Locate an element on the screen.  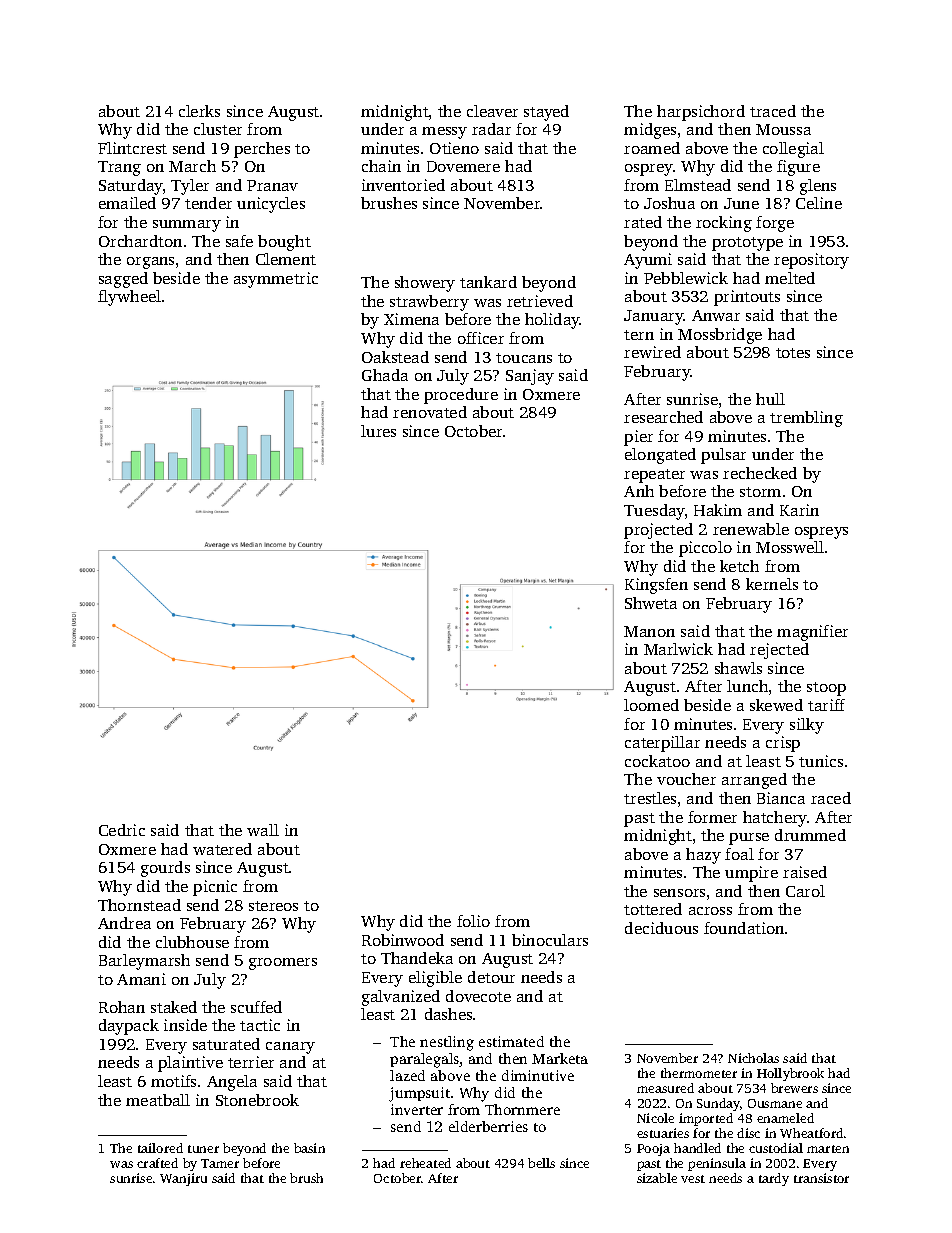
chain is located at coordinates (381, 166).
